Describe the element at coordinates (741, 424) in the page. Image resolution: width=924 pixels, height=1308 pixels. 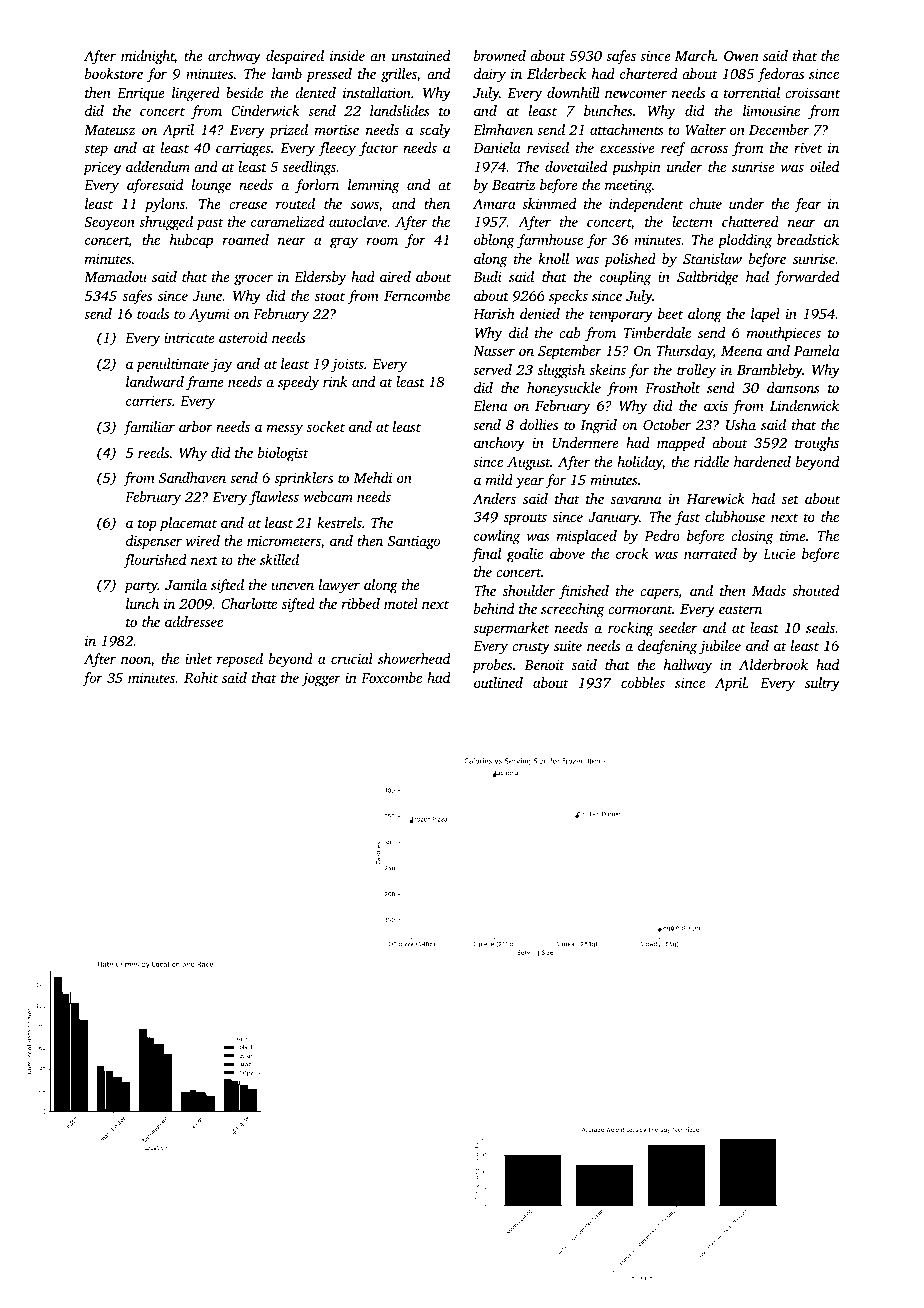
I see `Usha` at that location.
